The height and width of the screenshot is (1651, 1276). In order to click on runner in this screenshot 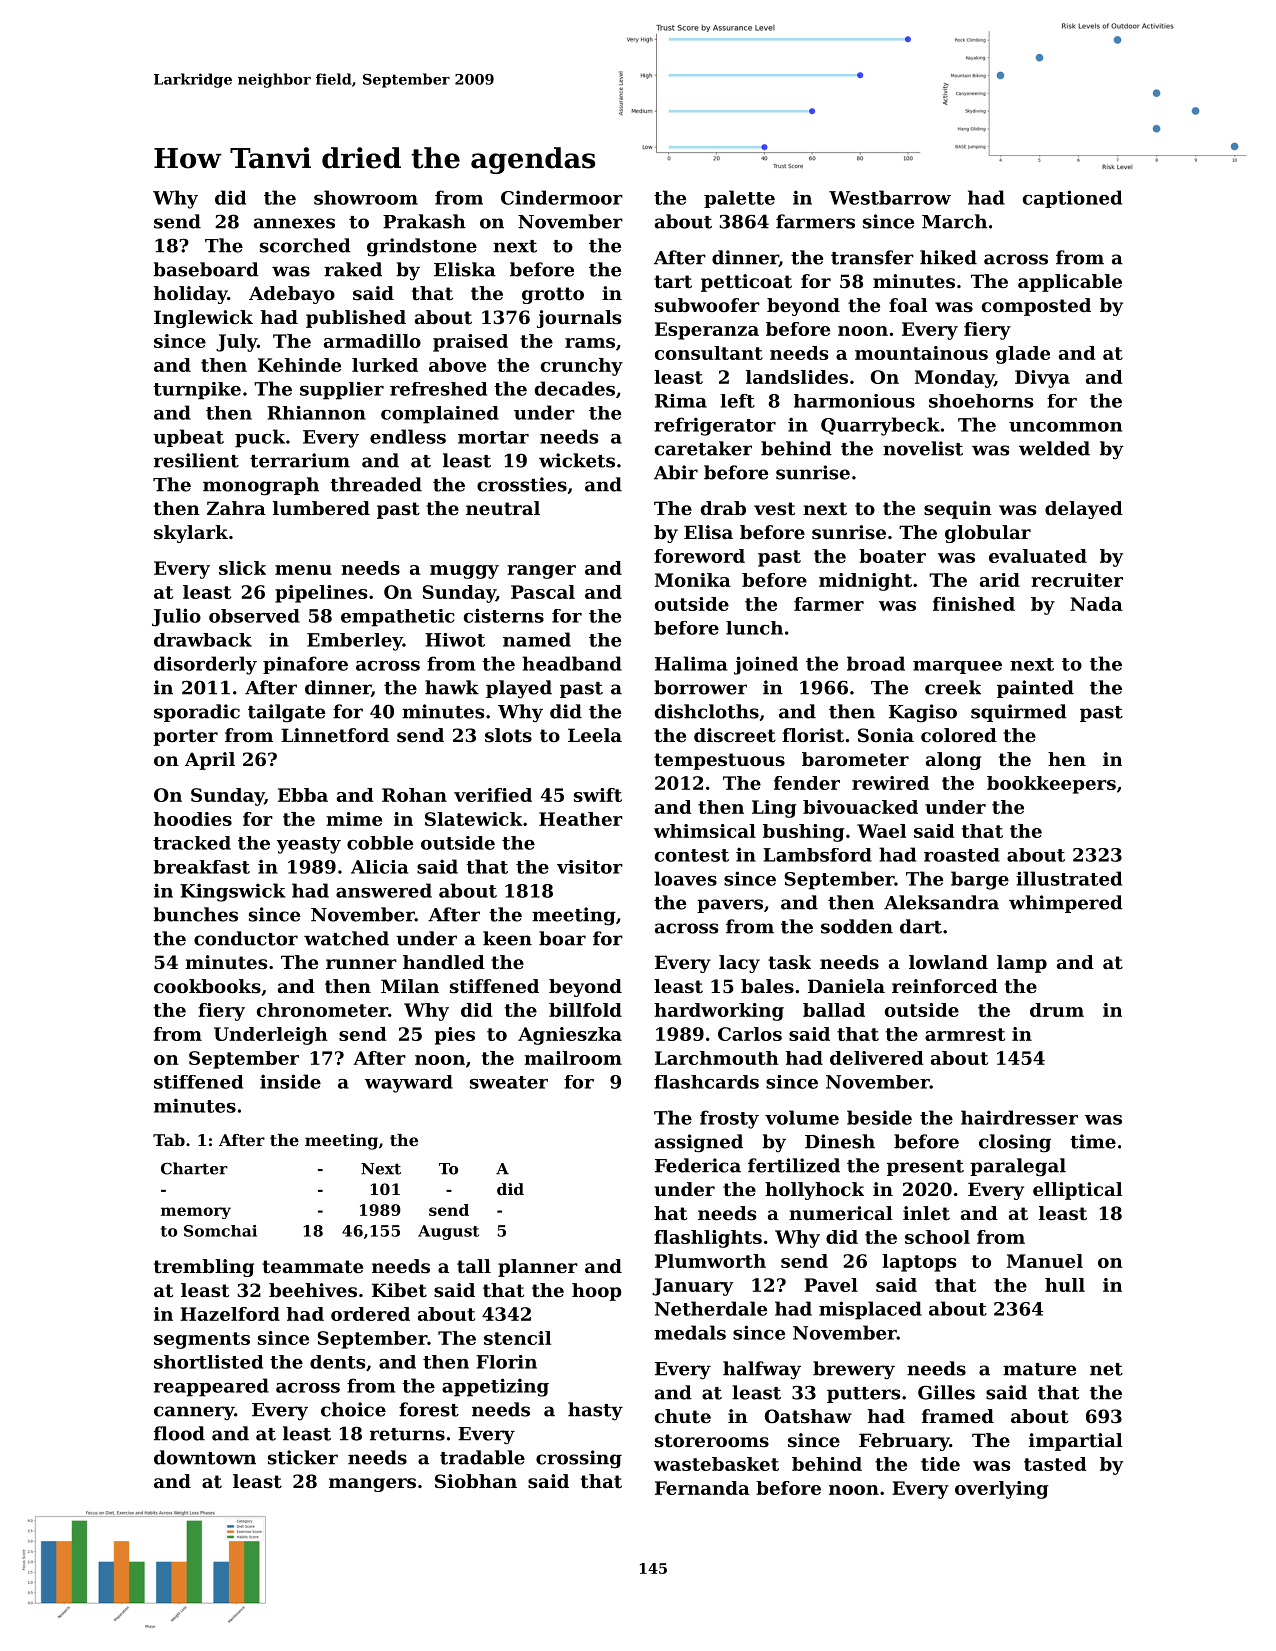, I will do `click(361, 964)`.
